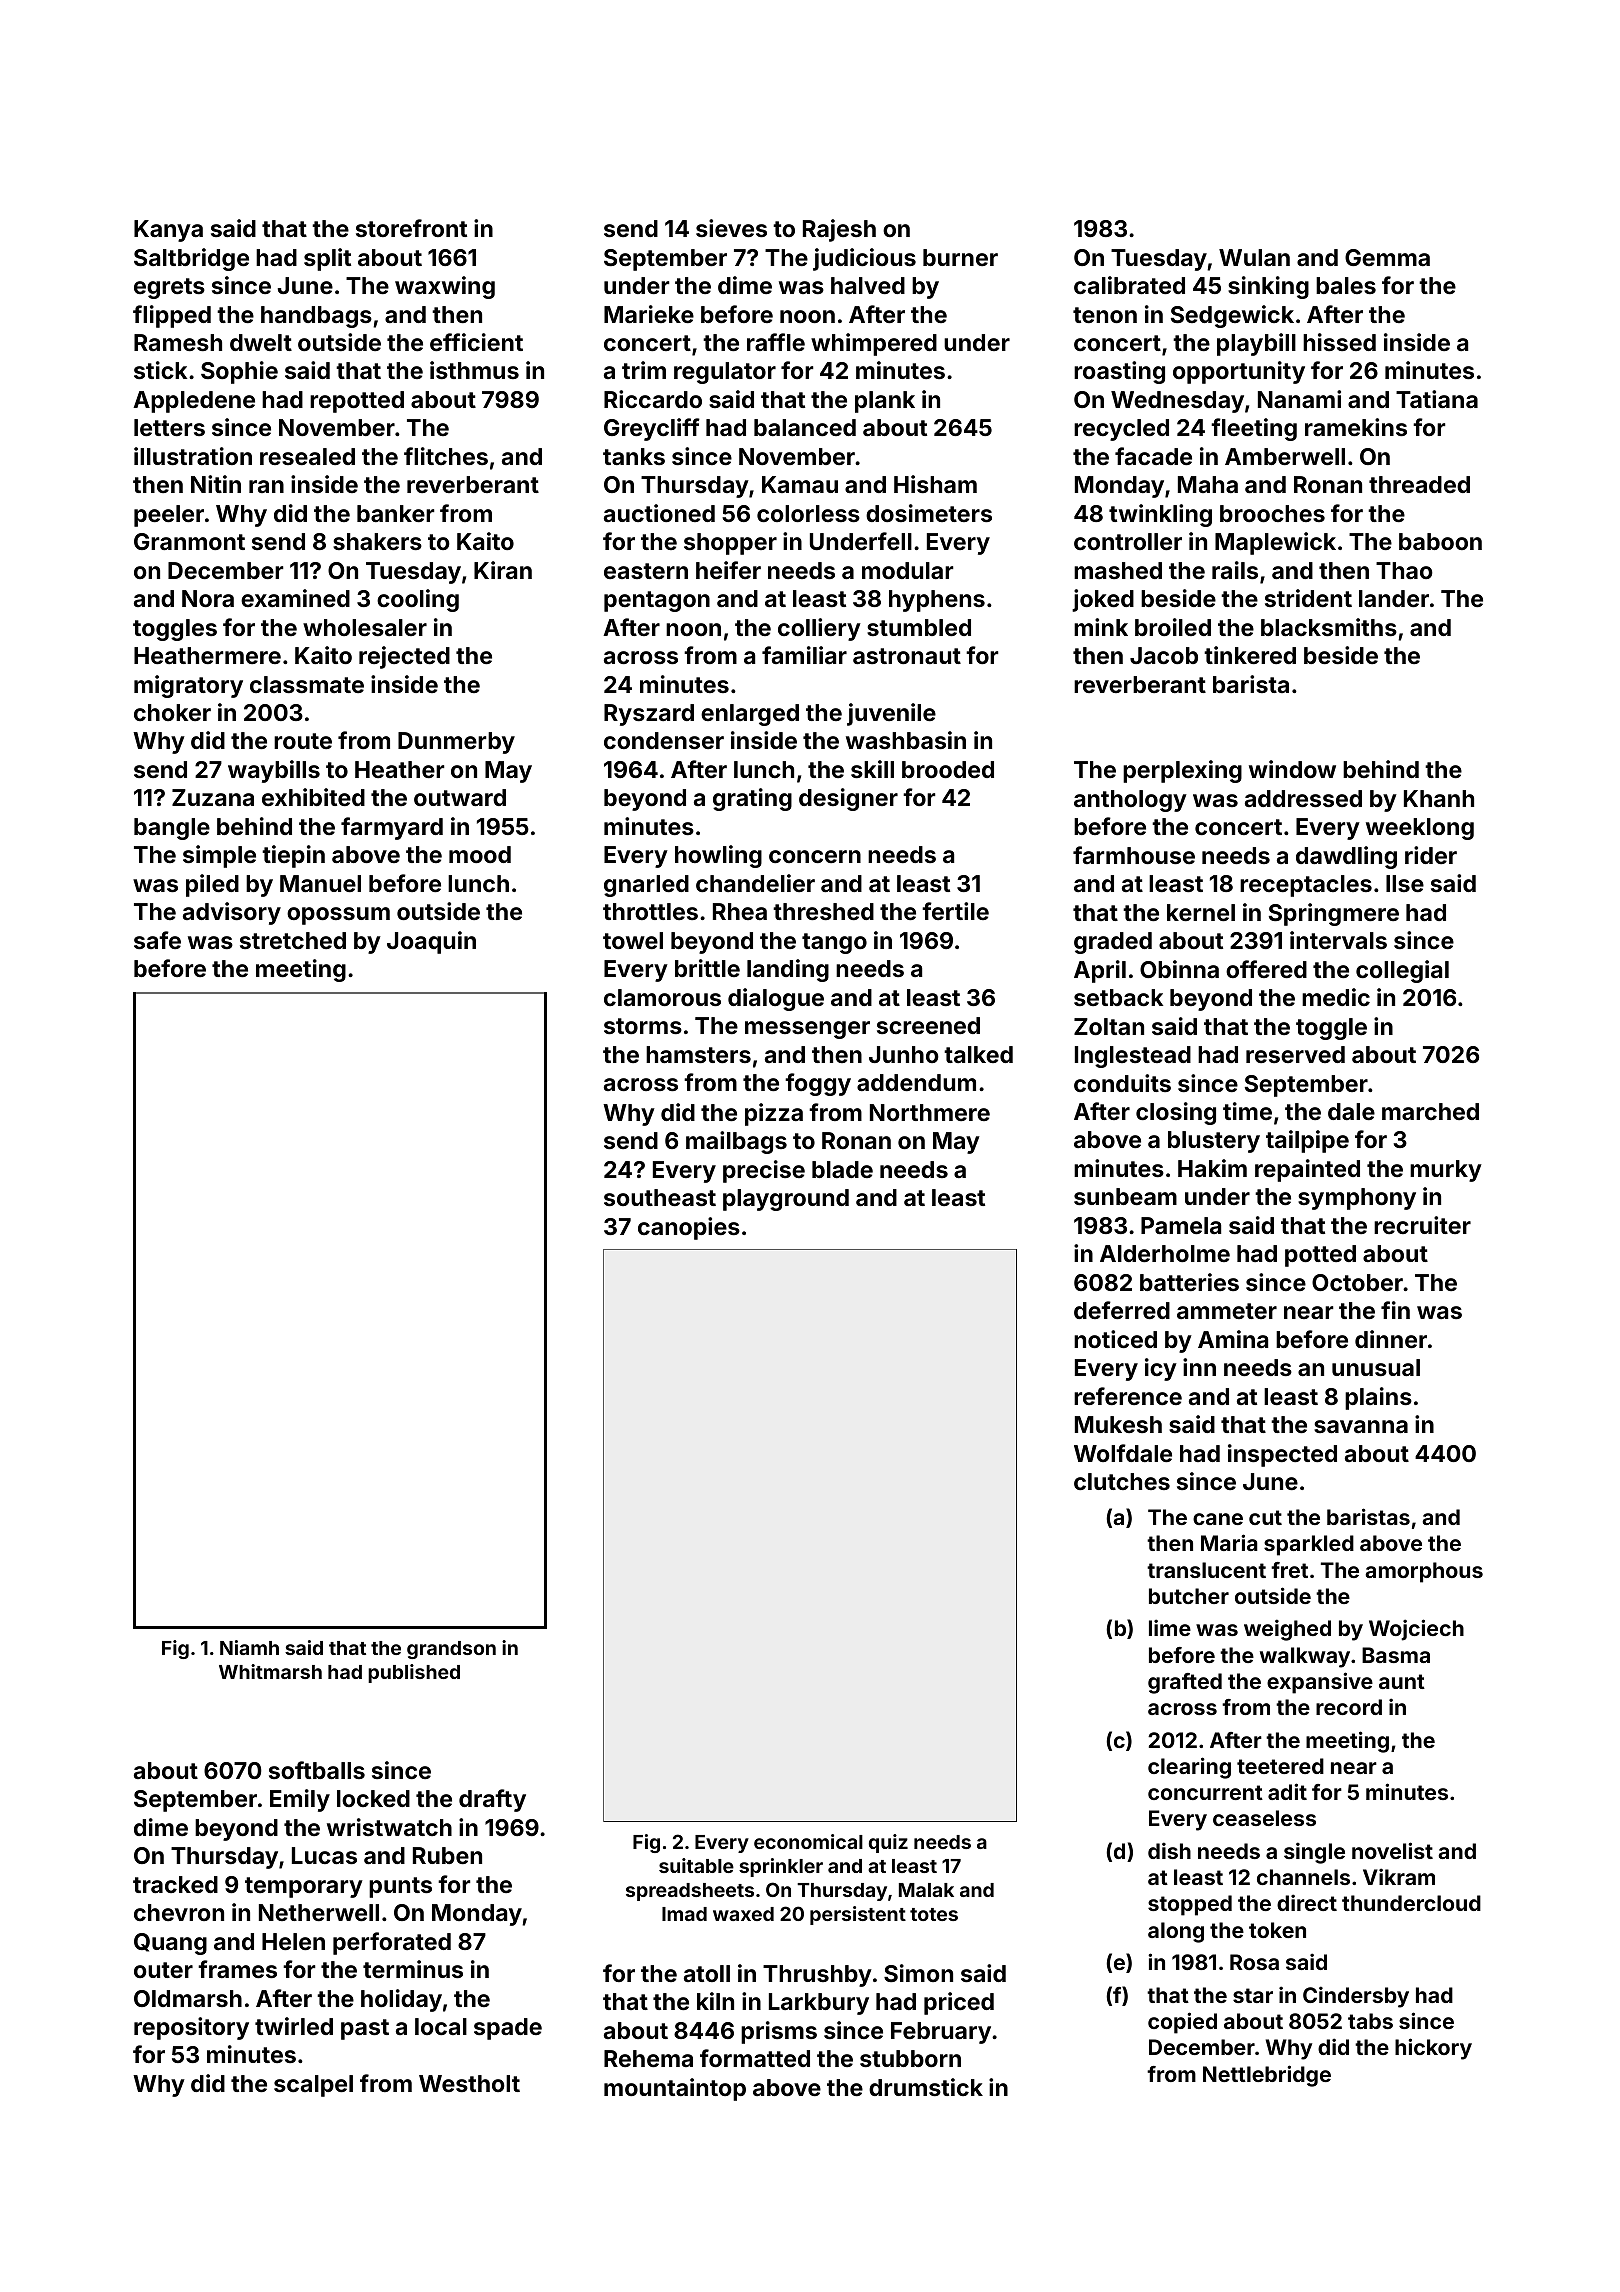  Describe the element at coordinates (660, 1197) in the screenshot. I see `southeast` at that location.
